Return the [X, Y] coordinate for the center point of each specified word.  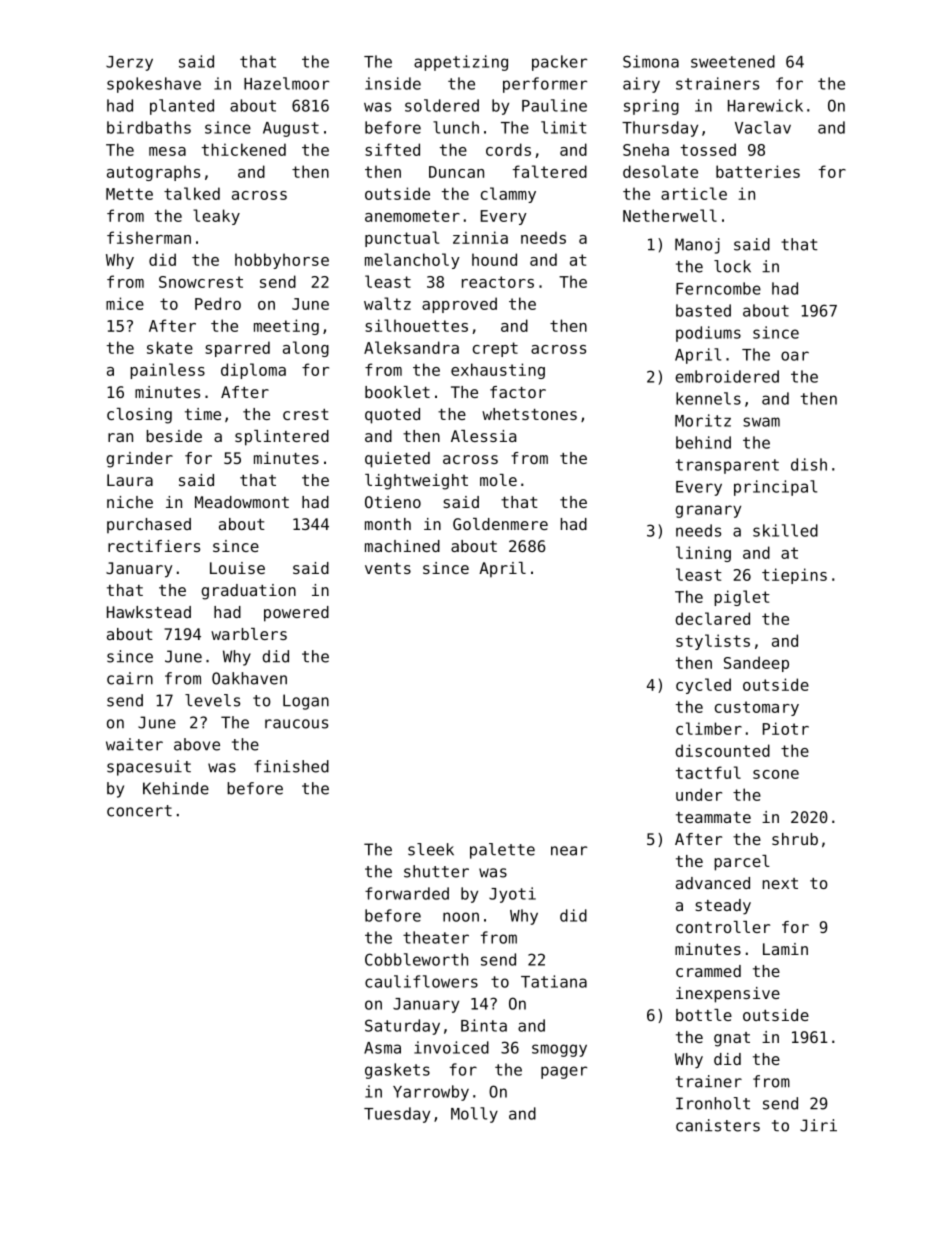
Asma [382, 1048]
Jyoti [512, 895]
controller [723, 927]
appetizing [461, 63]
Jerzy [129, 63]
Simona [651, 61]
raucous [296, 724]
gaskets [397, 1071]
